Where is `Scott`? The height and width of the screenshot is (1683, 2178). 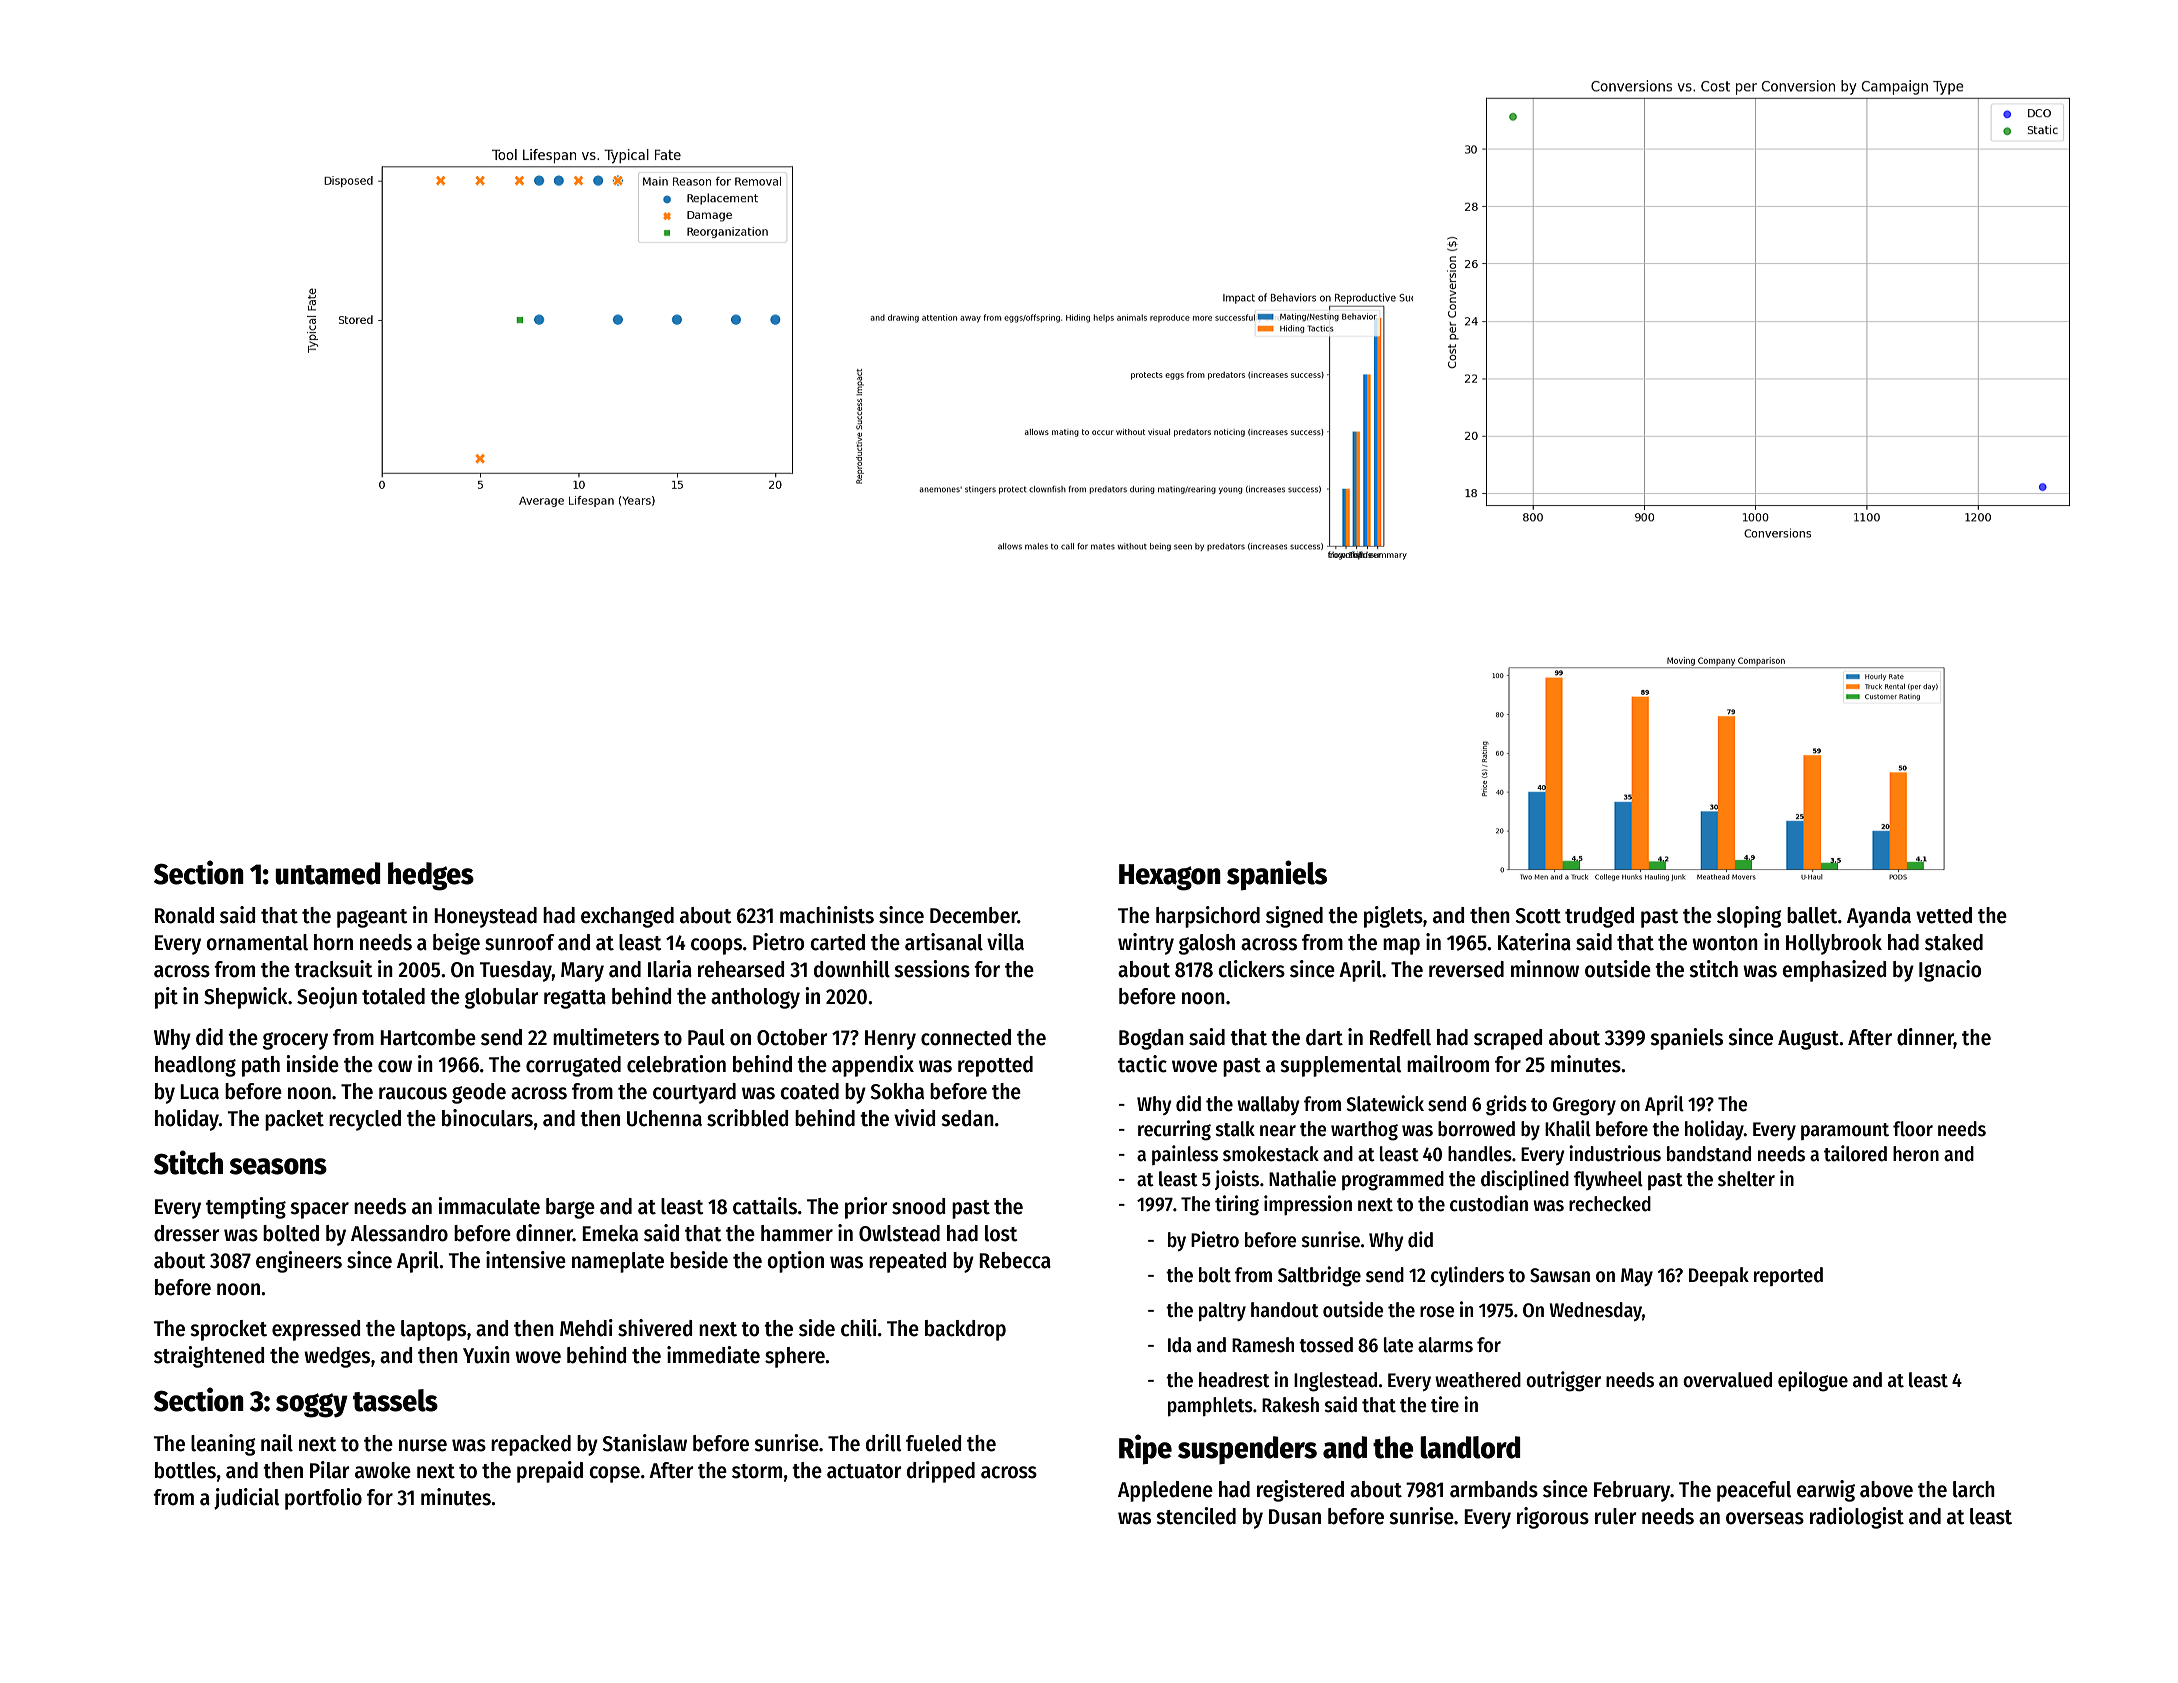
Scott is located at coordinates (1538, 916).
